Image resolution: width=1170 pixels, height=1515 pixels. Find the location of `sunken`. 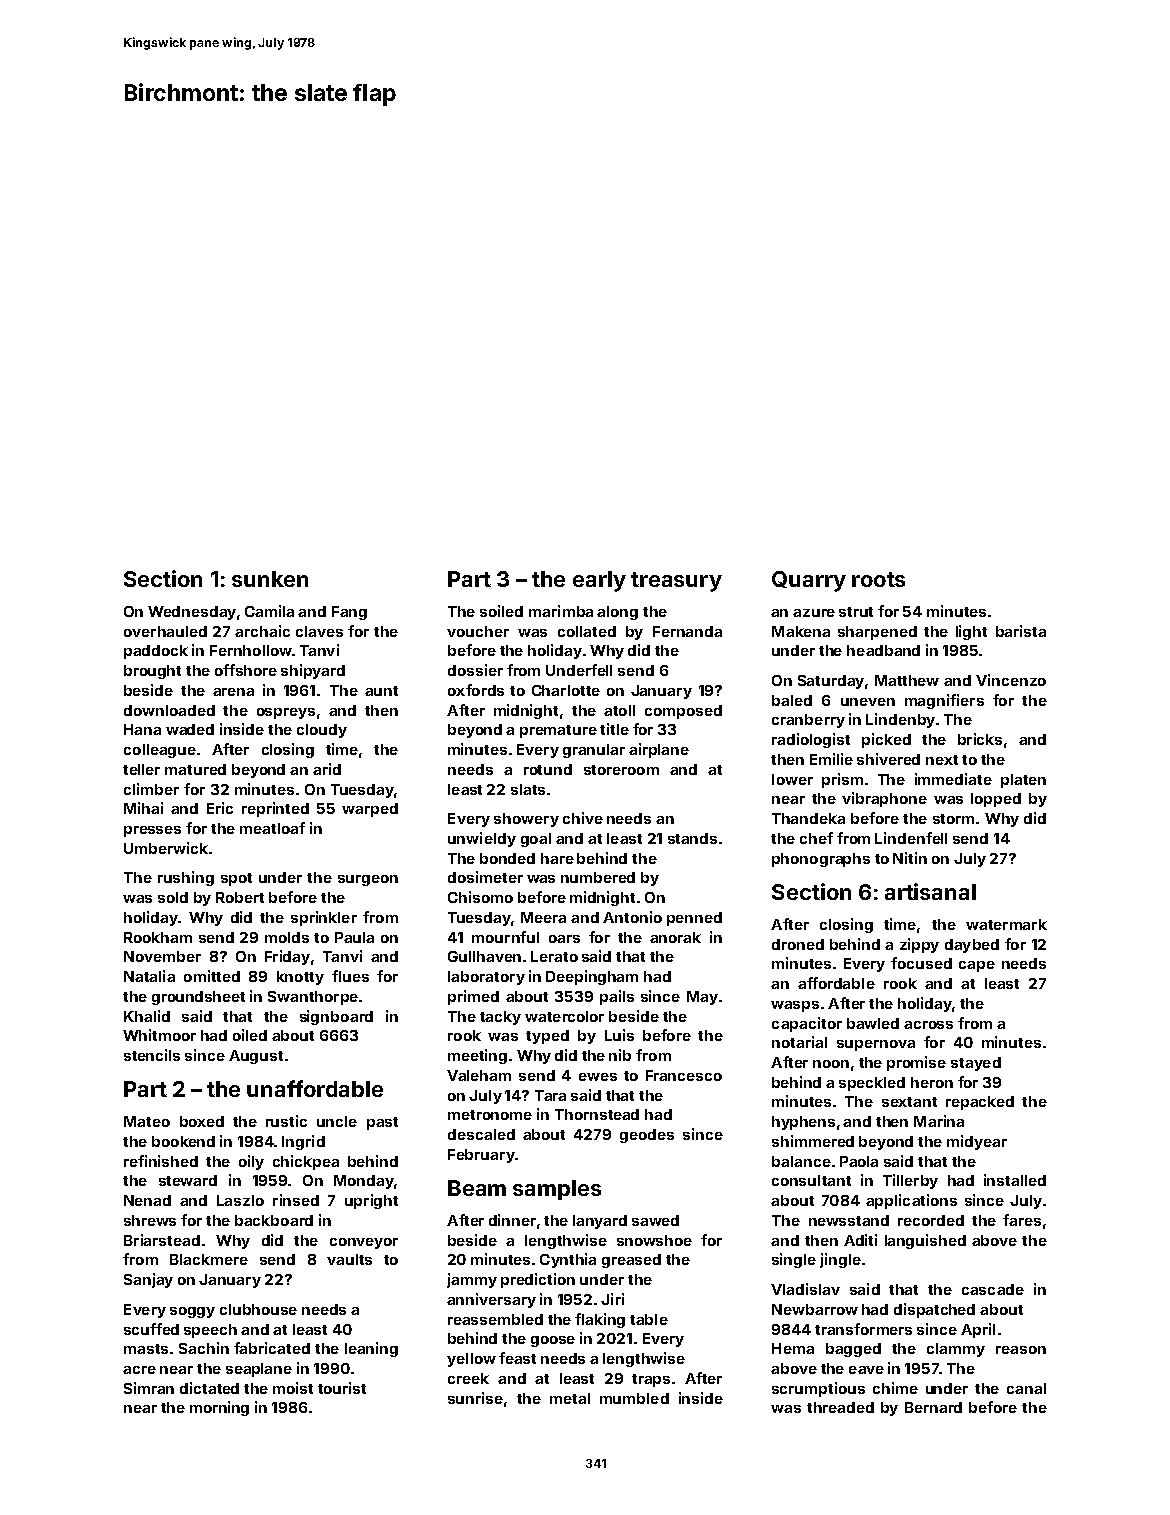

sunken is located at coordinates (270, 579).
